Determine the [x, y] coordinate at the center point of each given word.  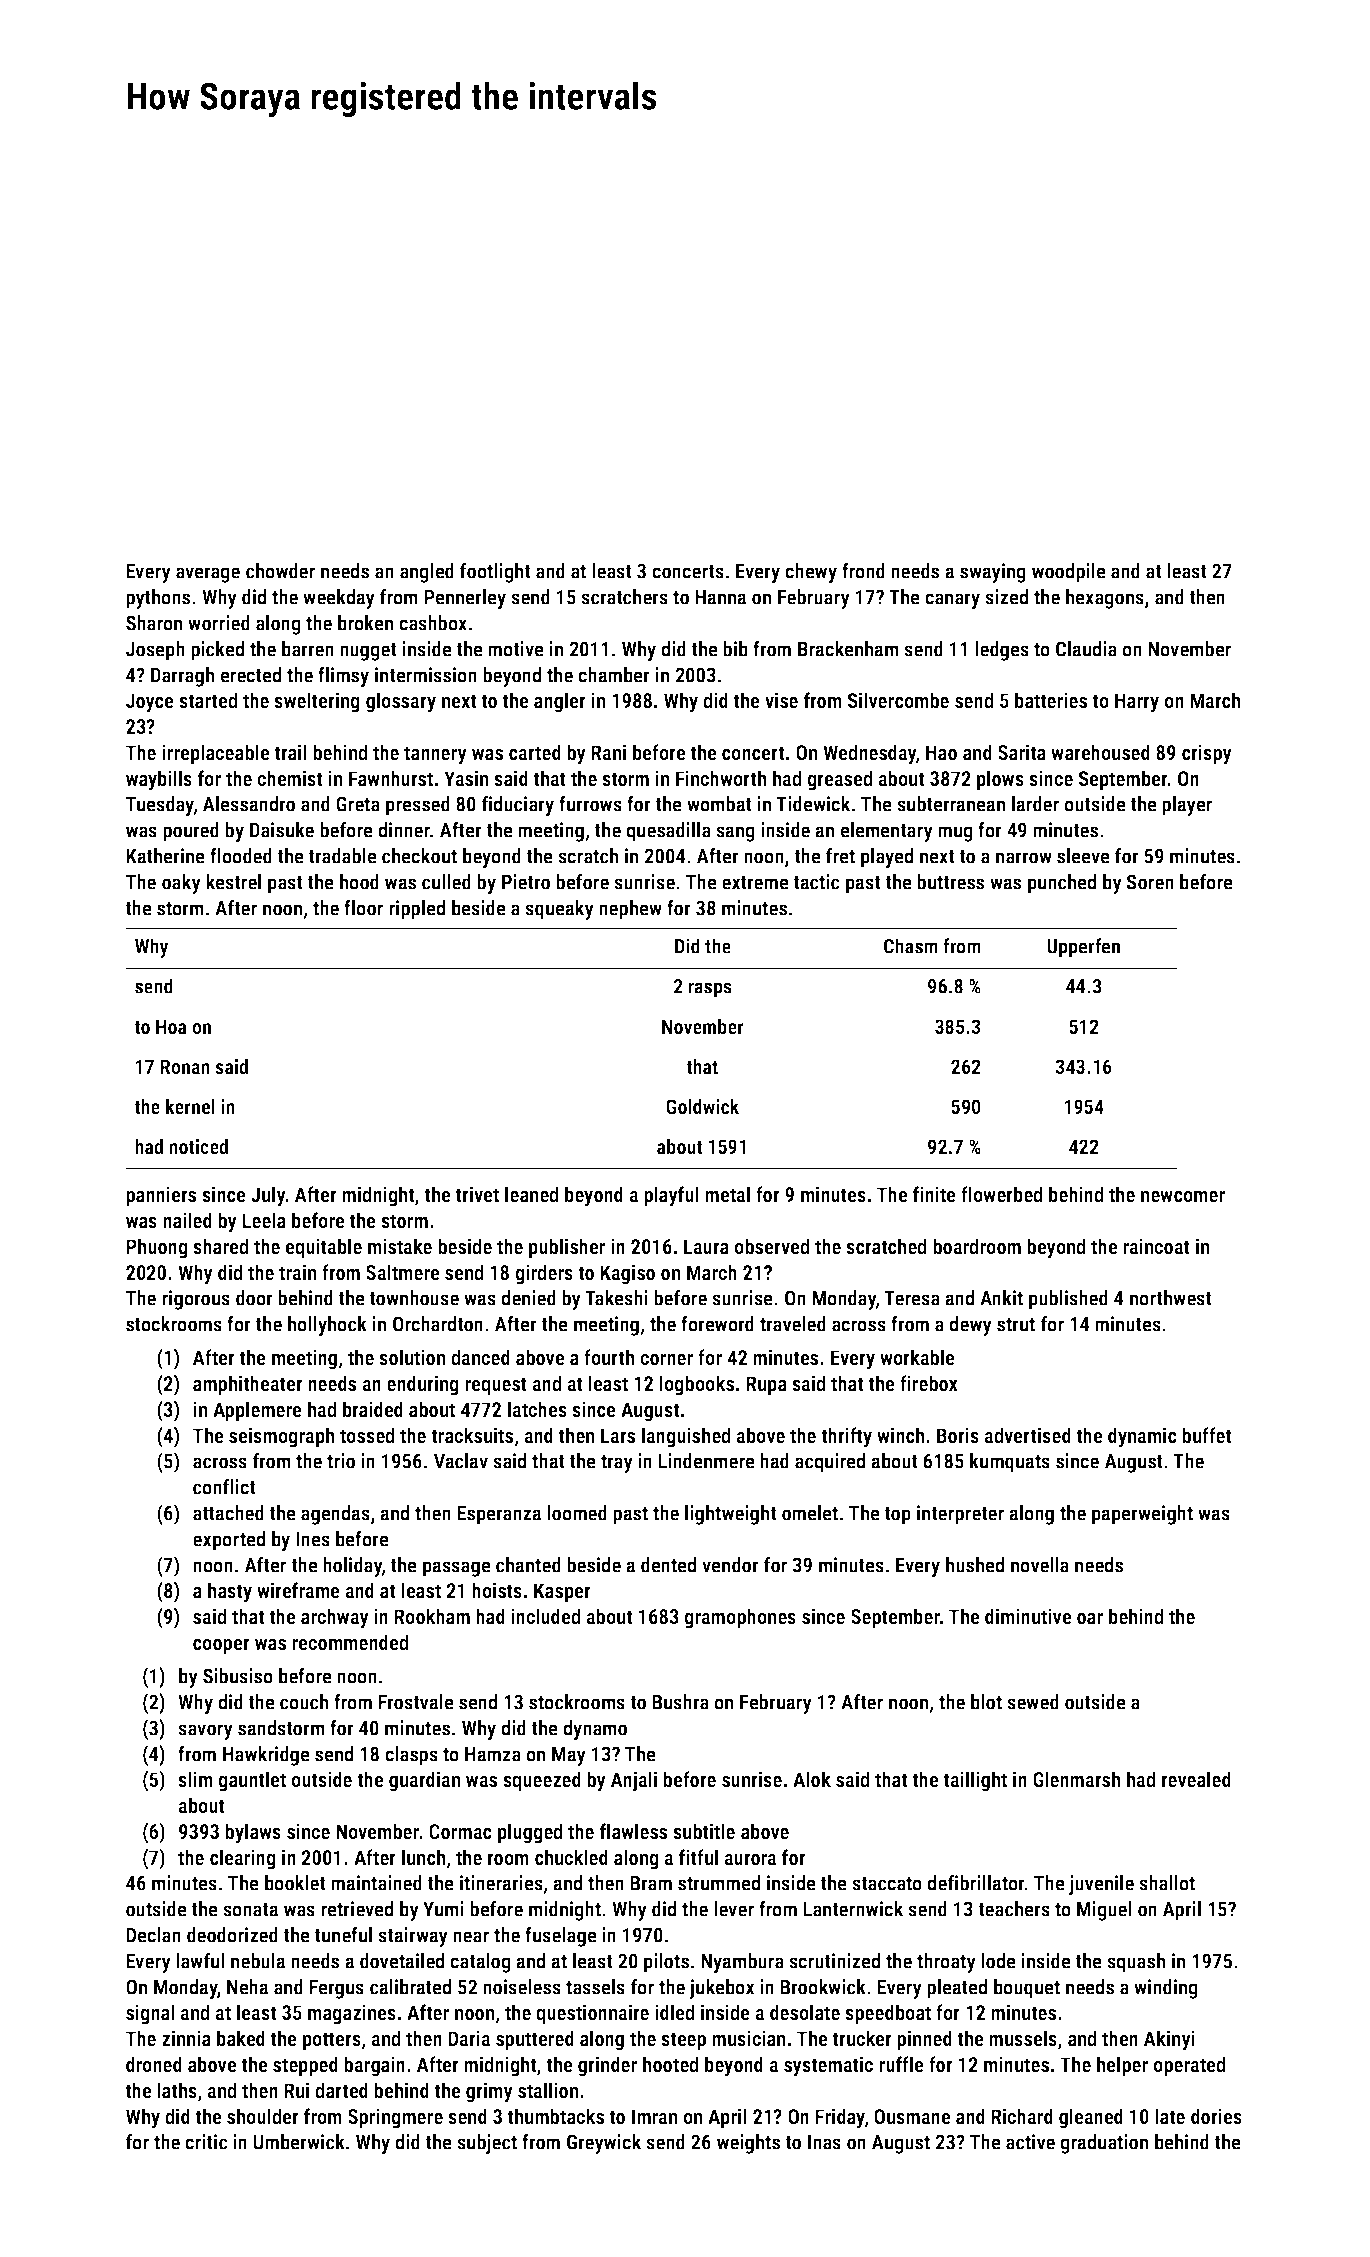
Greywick [604, 2144]
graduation [1104, 2144]
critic [206, 2142]
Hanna [720, 597]
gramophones [740, 1618]
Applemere [257, 1411]
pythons [158, 599]
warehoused [1100, 752]
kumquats [1010, 1463]
